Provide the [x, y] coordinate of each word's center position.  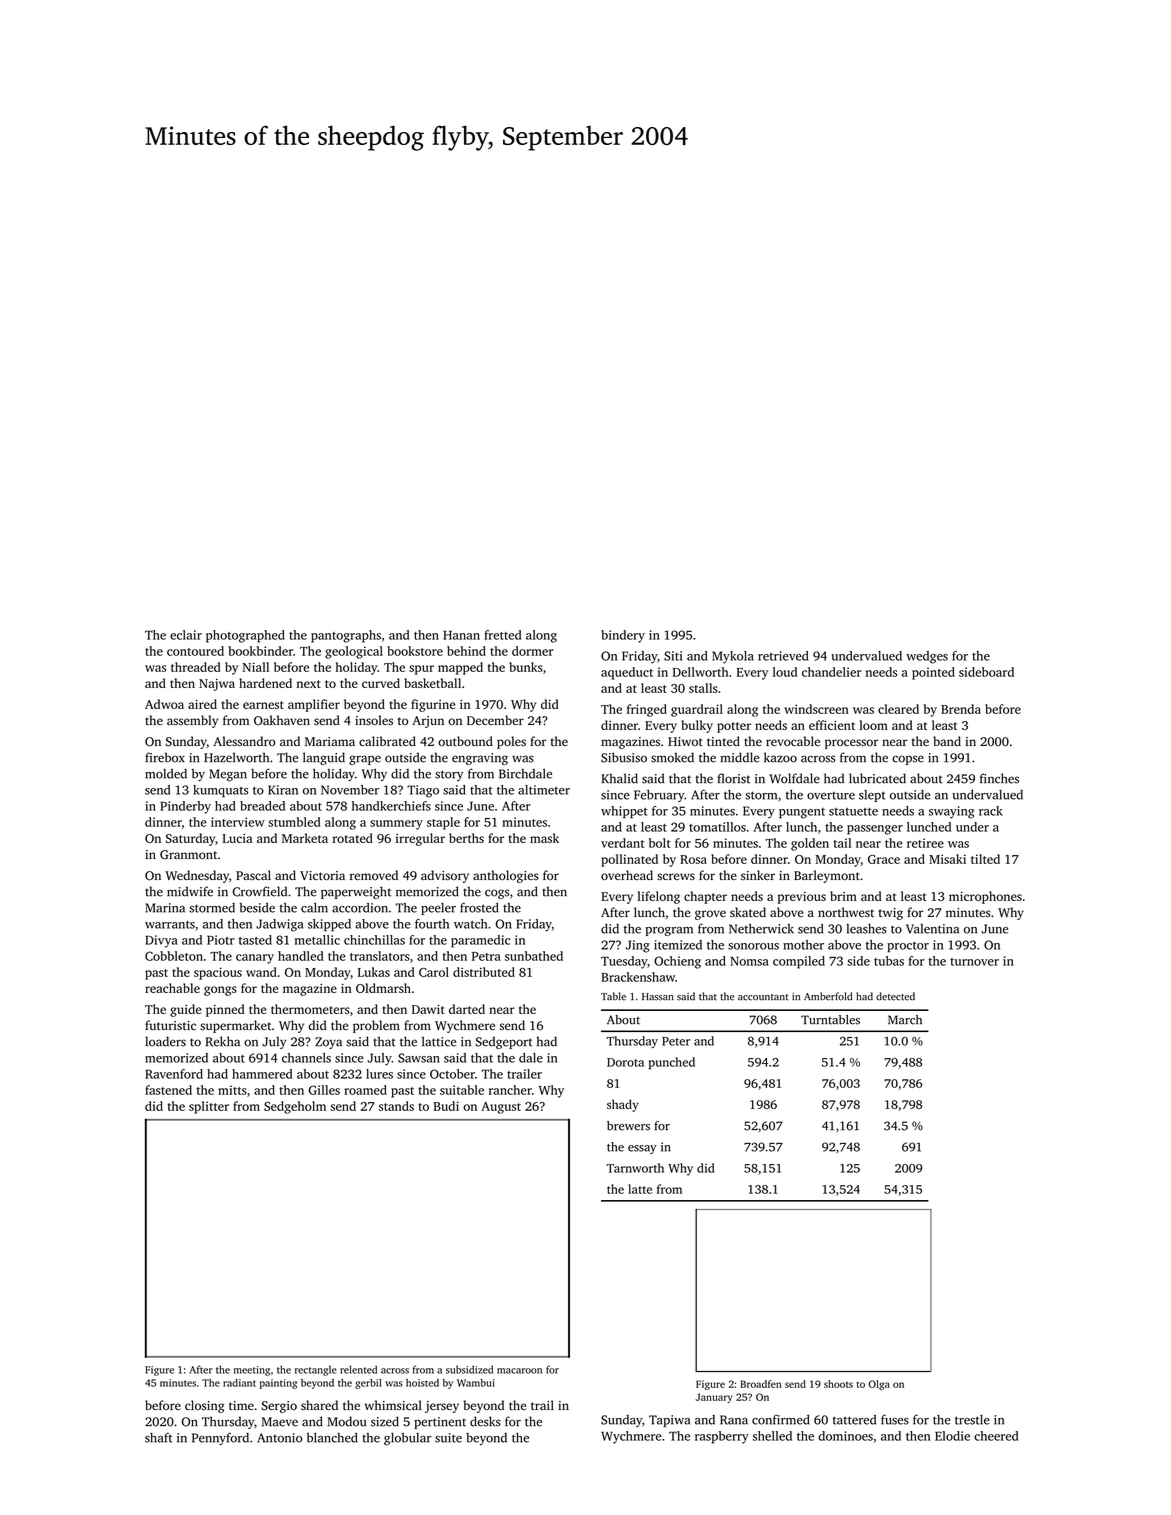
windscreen [816, 709]
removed [374, 875]
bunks [526, 667]
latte [640, 1189]
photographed [245, 636]
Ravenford [174, 1074]
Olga [879, 1385]
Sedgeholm [295, 1107]
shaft [158, 1437]
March [905, 1020]
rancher [510, 1090]
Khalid [619, 778]
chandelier [832, 672]
